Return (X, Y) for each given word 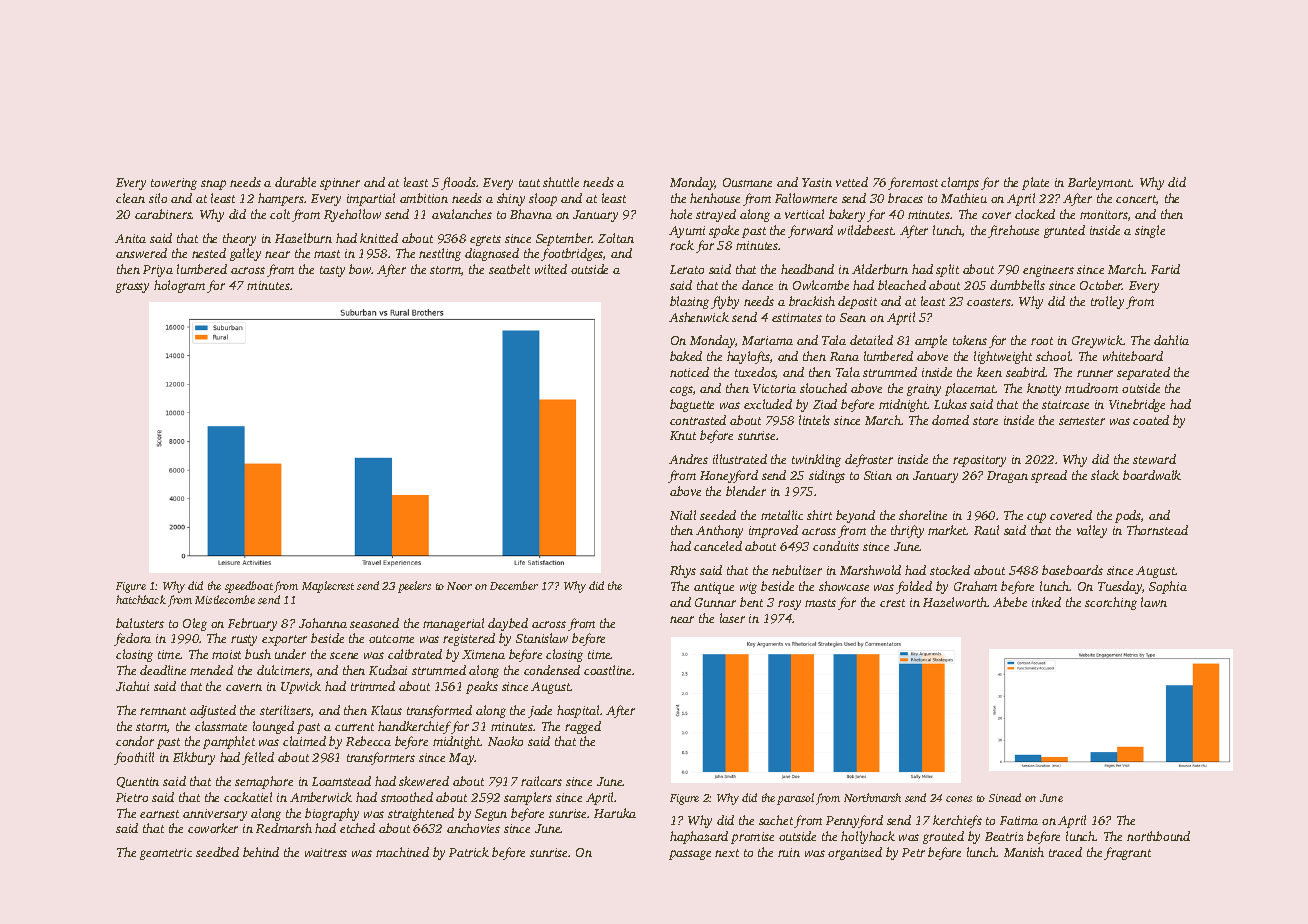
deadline (163, 670)
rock (682, 245)
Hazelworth (955, 602)
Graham (975, 586)
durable (295, 182)
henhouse (715, 198)
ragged (583, 727)
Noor (459, 586)
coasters (989, 302)
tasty (332, 271)
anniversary (215, 815)
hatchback (141, 599)
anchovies (473, 828)
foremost (913, 183)
